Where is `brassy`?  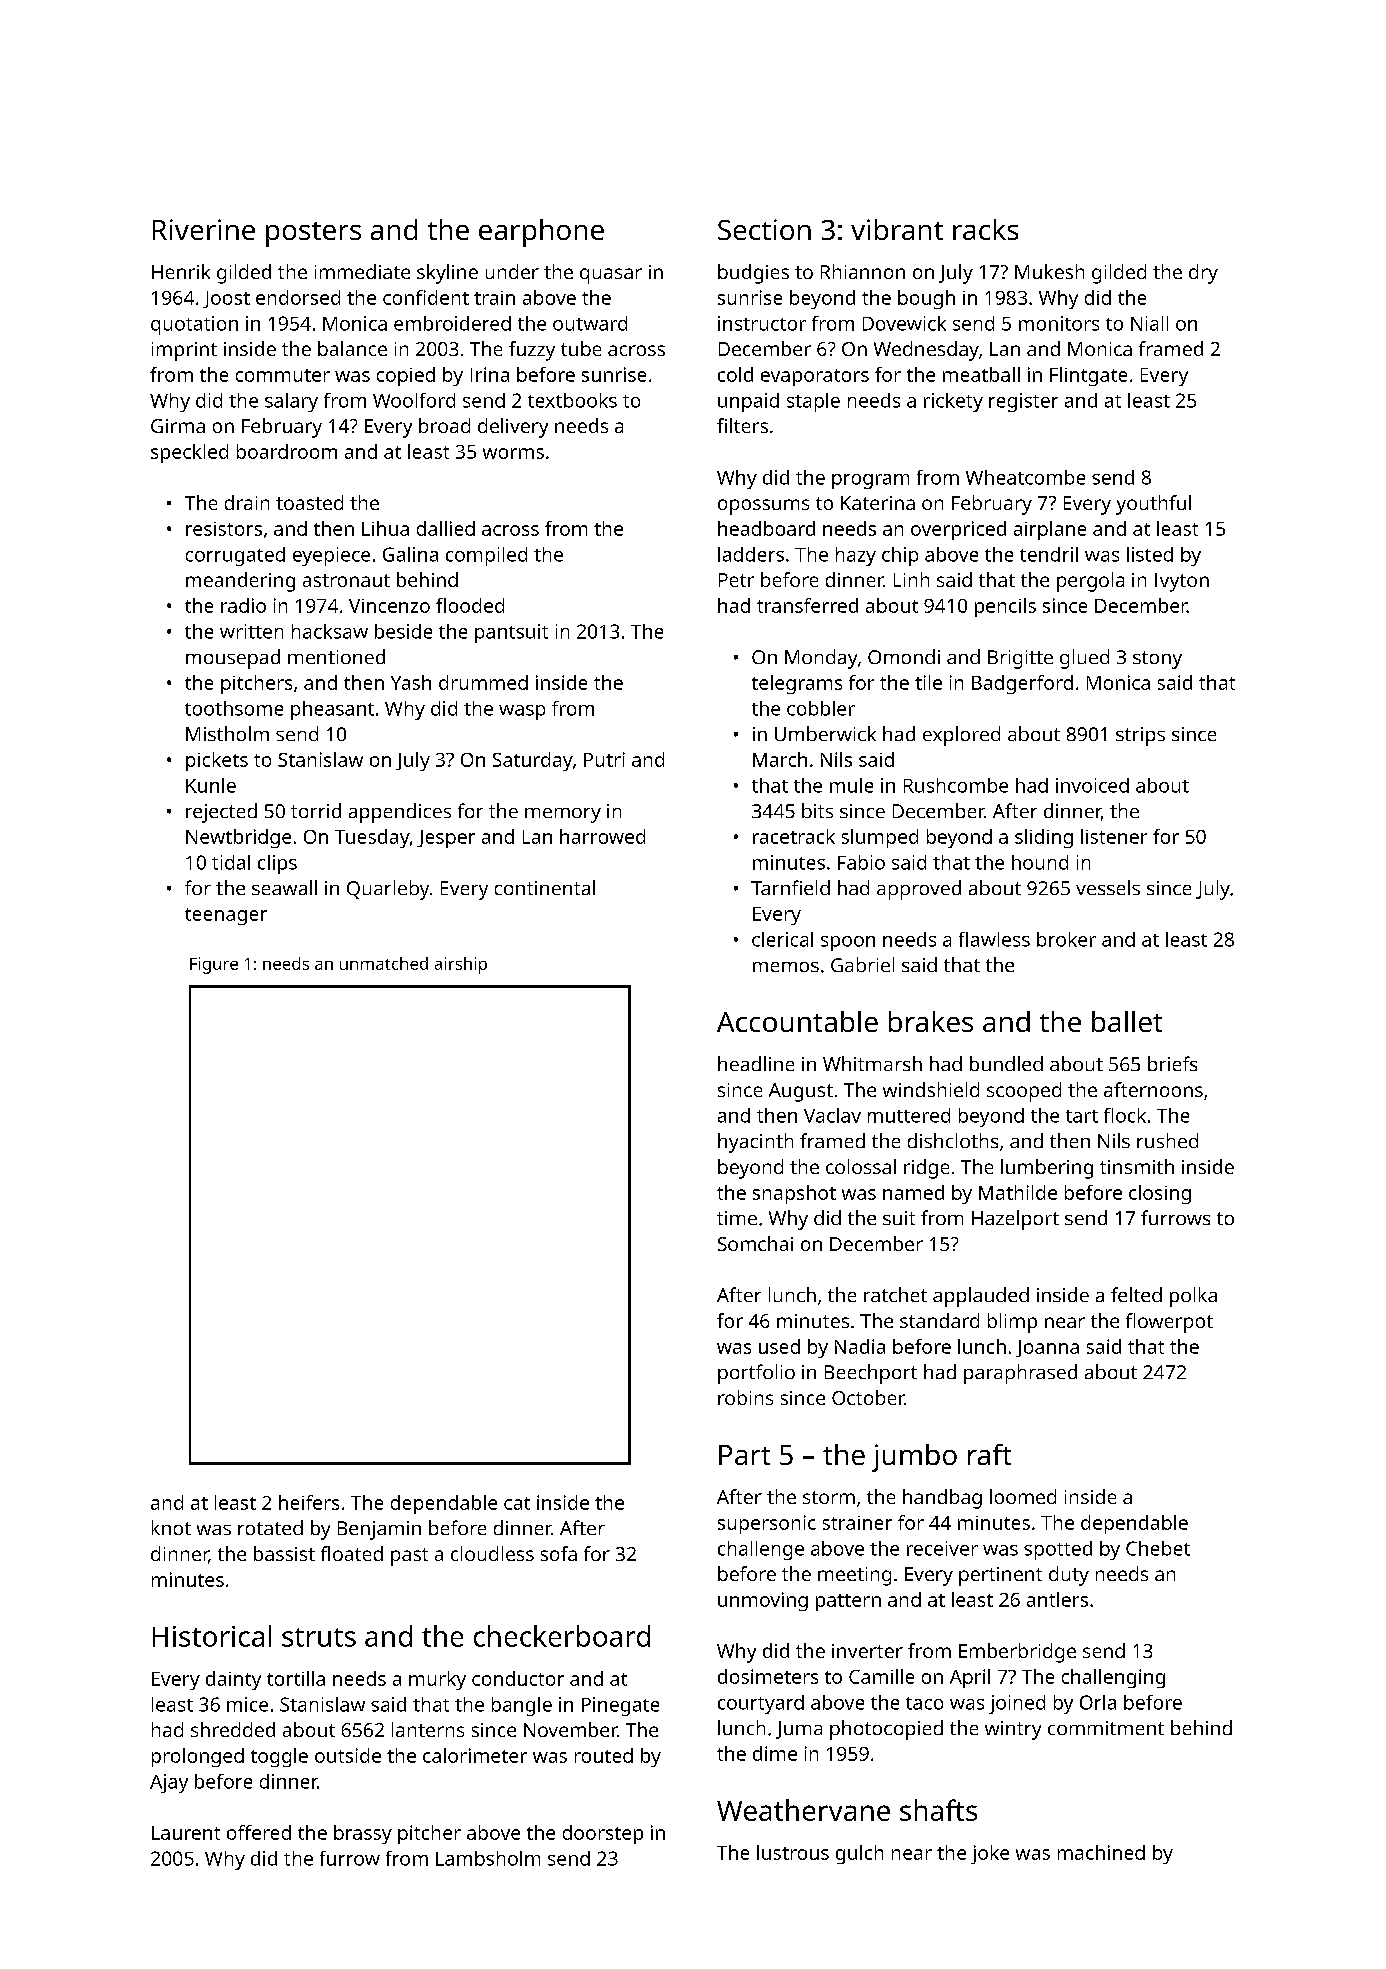 brassy is located at coordinates (363, 1834).
